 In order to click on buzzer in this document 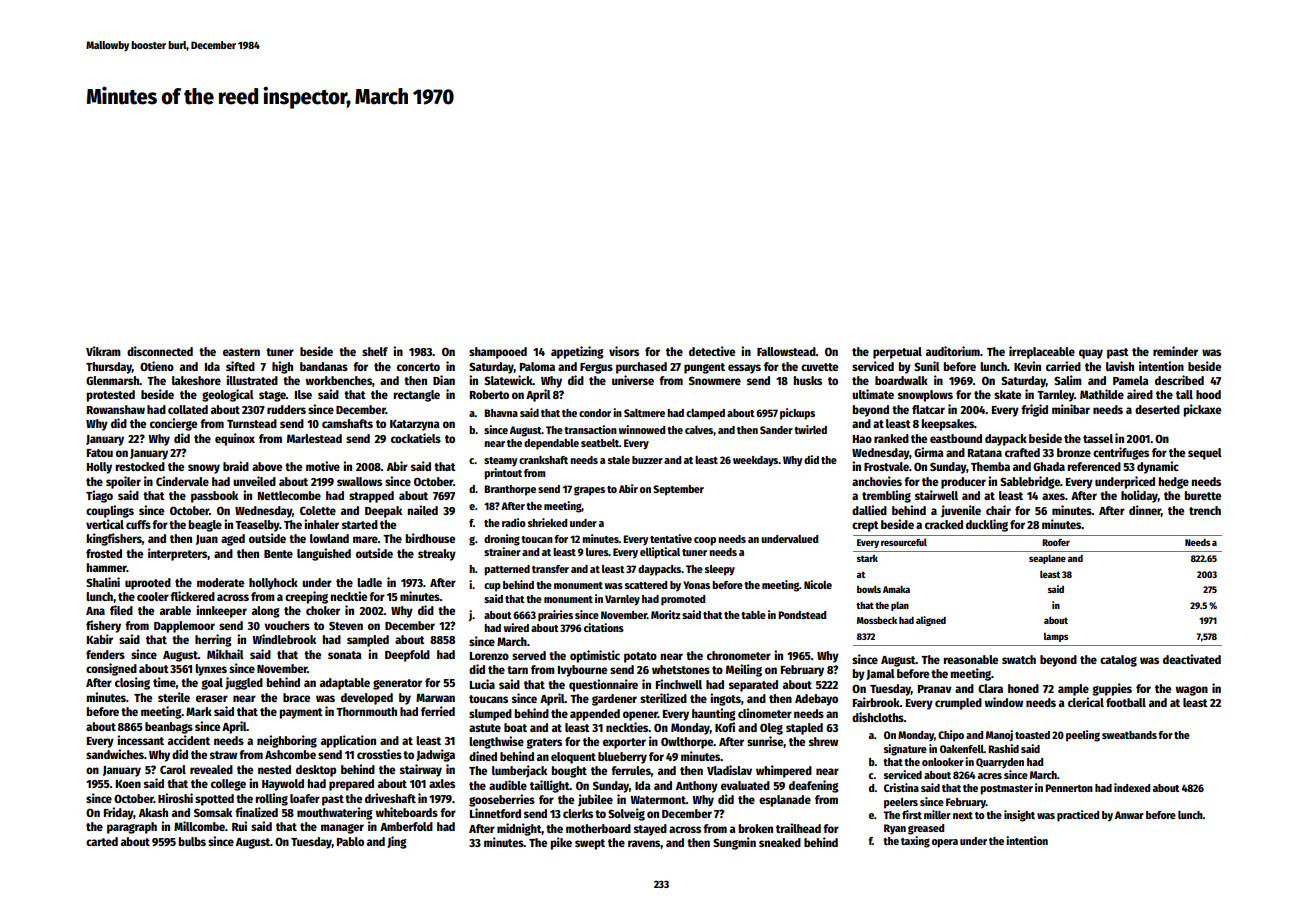, I will do `click(647, 460)`.
